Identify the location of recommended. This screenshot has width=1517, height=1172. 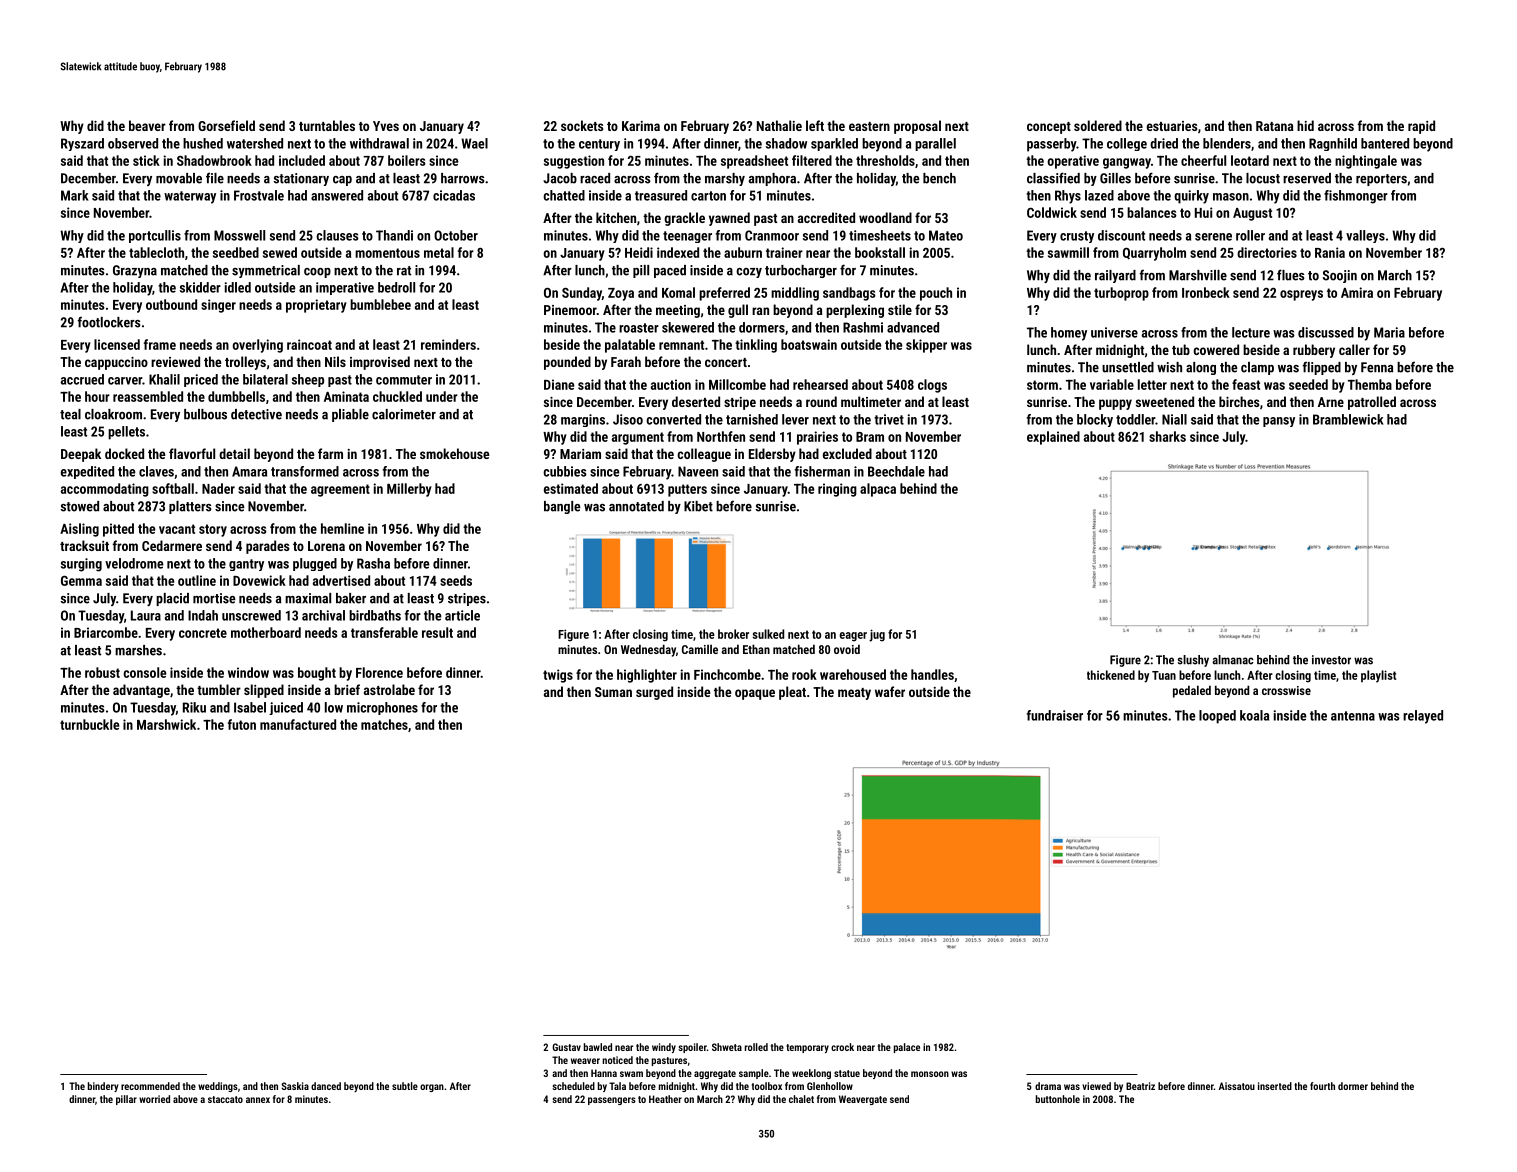
(150, 1086).
